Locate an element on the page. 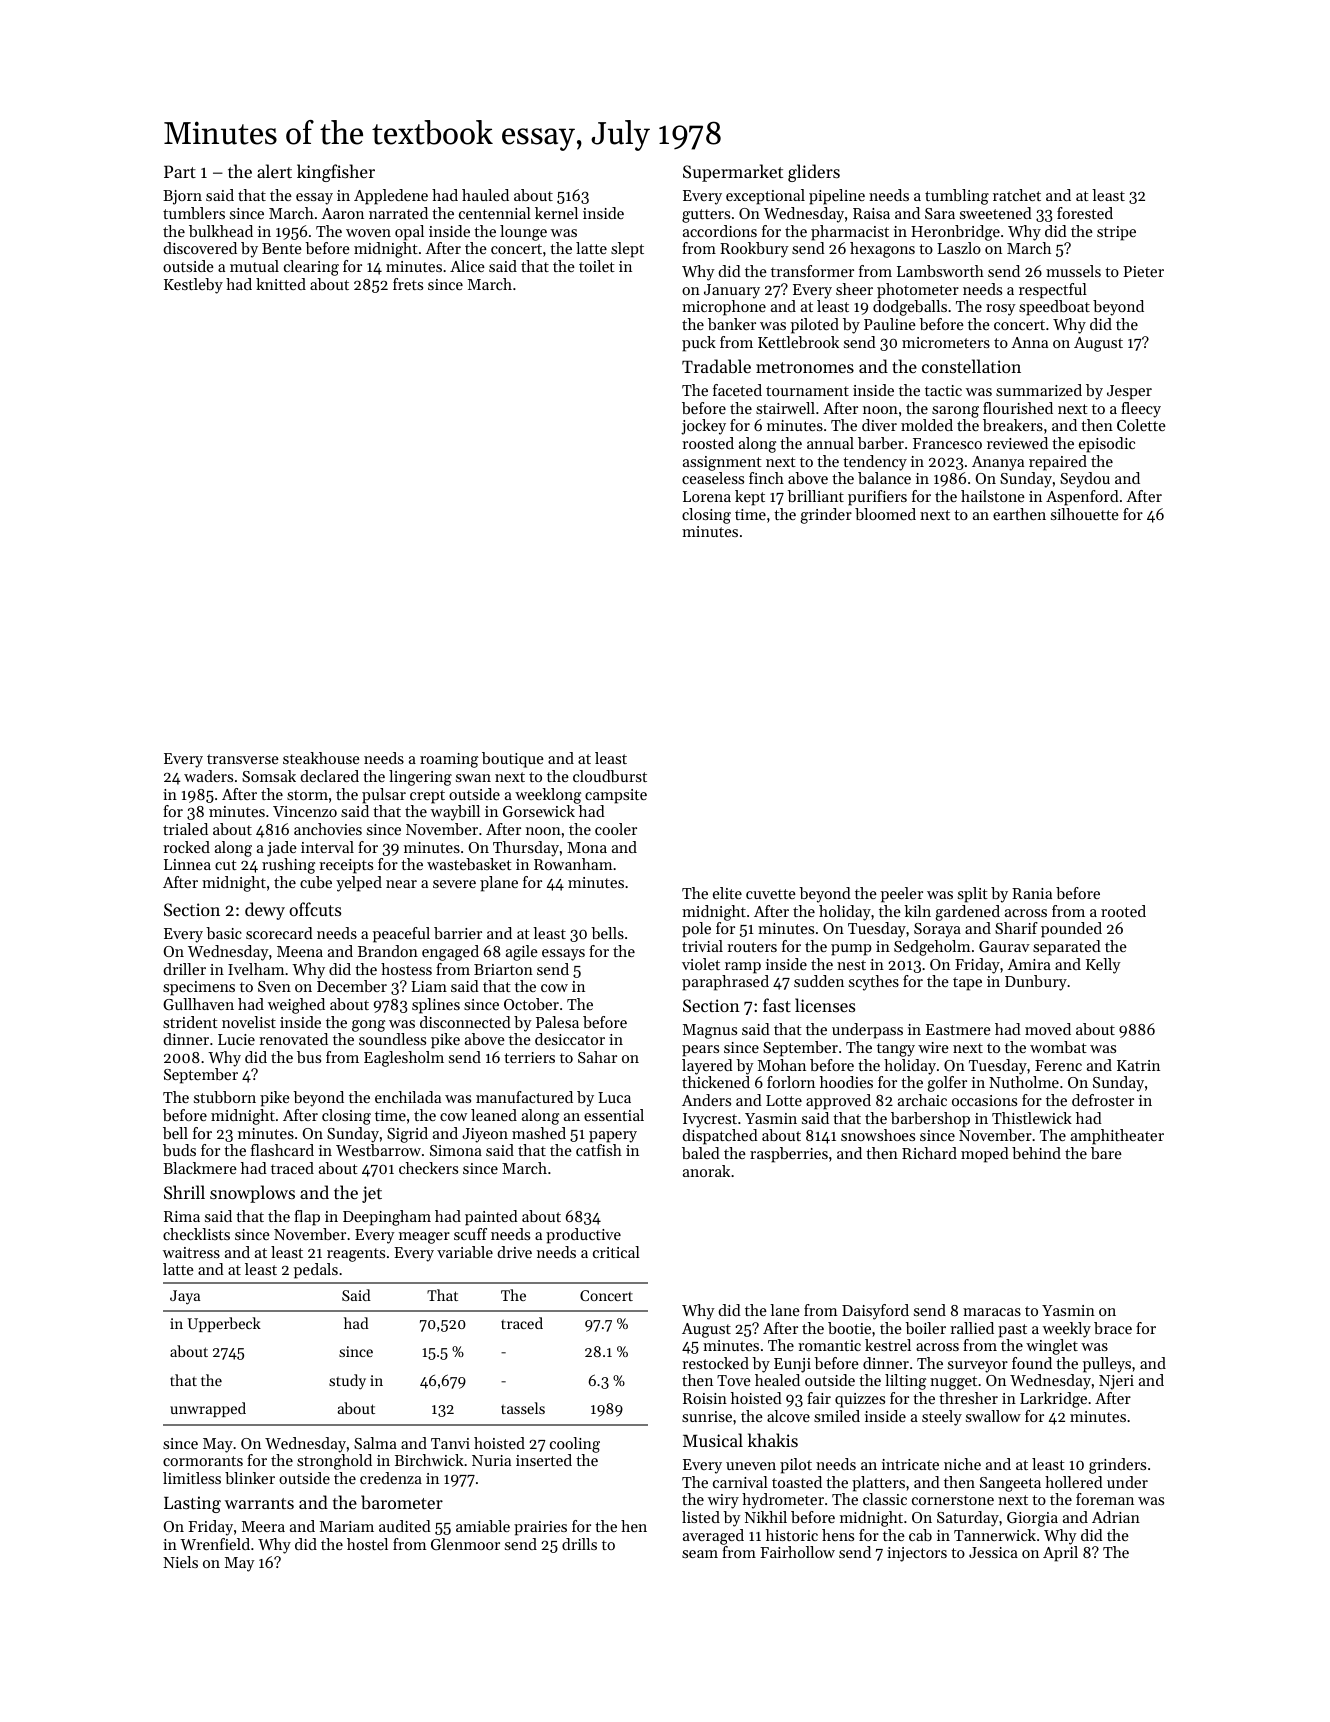 Image resolution: width=1330 pixels, height=1722 pixels. romantic is located at coordinates (829, 1345).
